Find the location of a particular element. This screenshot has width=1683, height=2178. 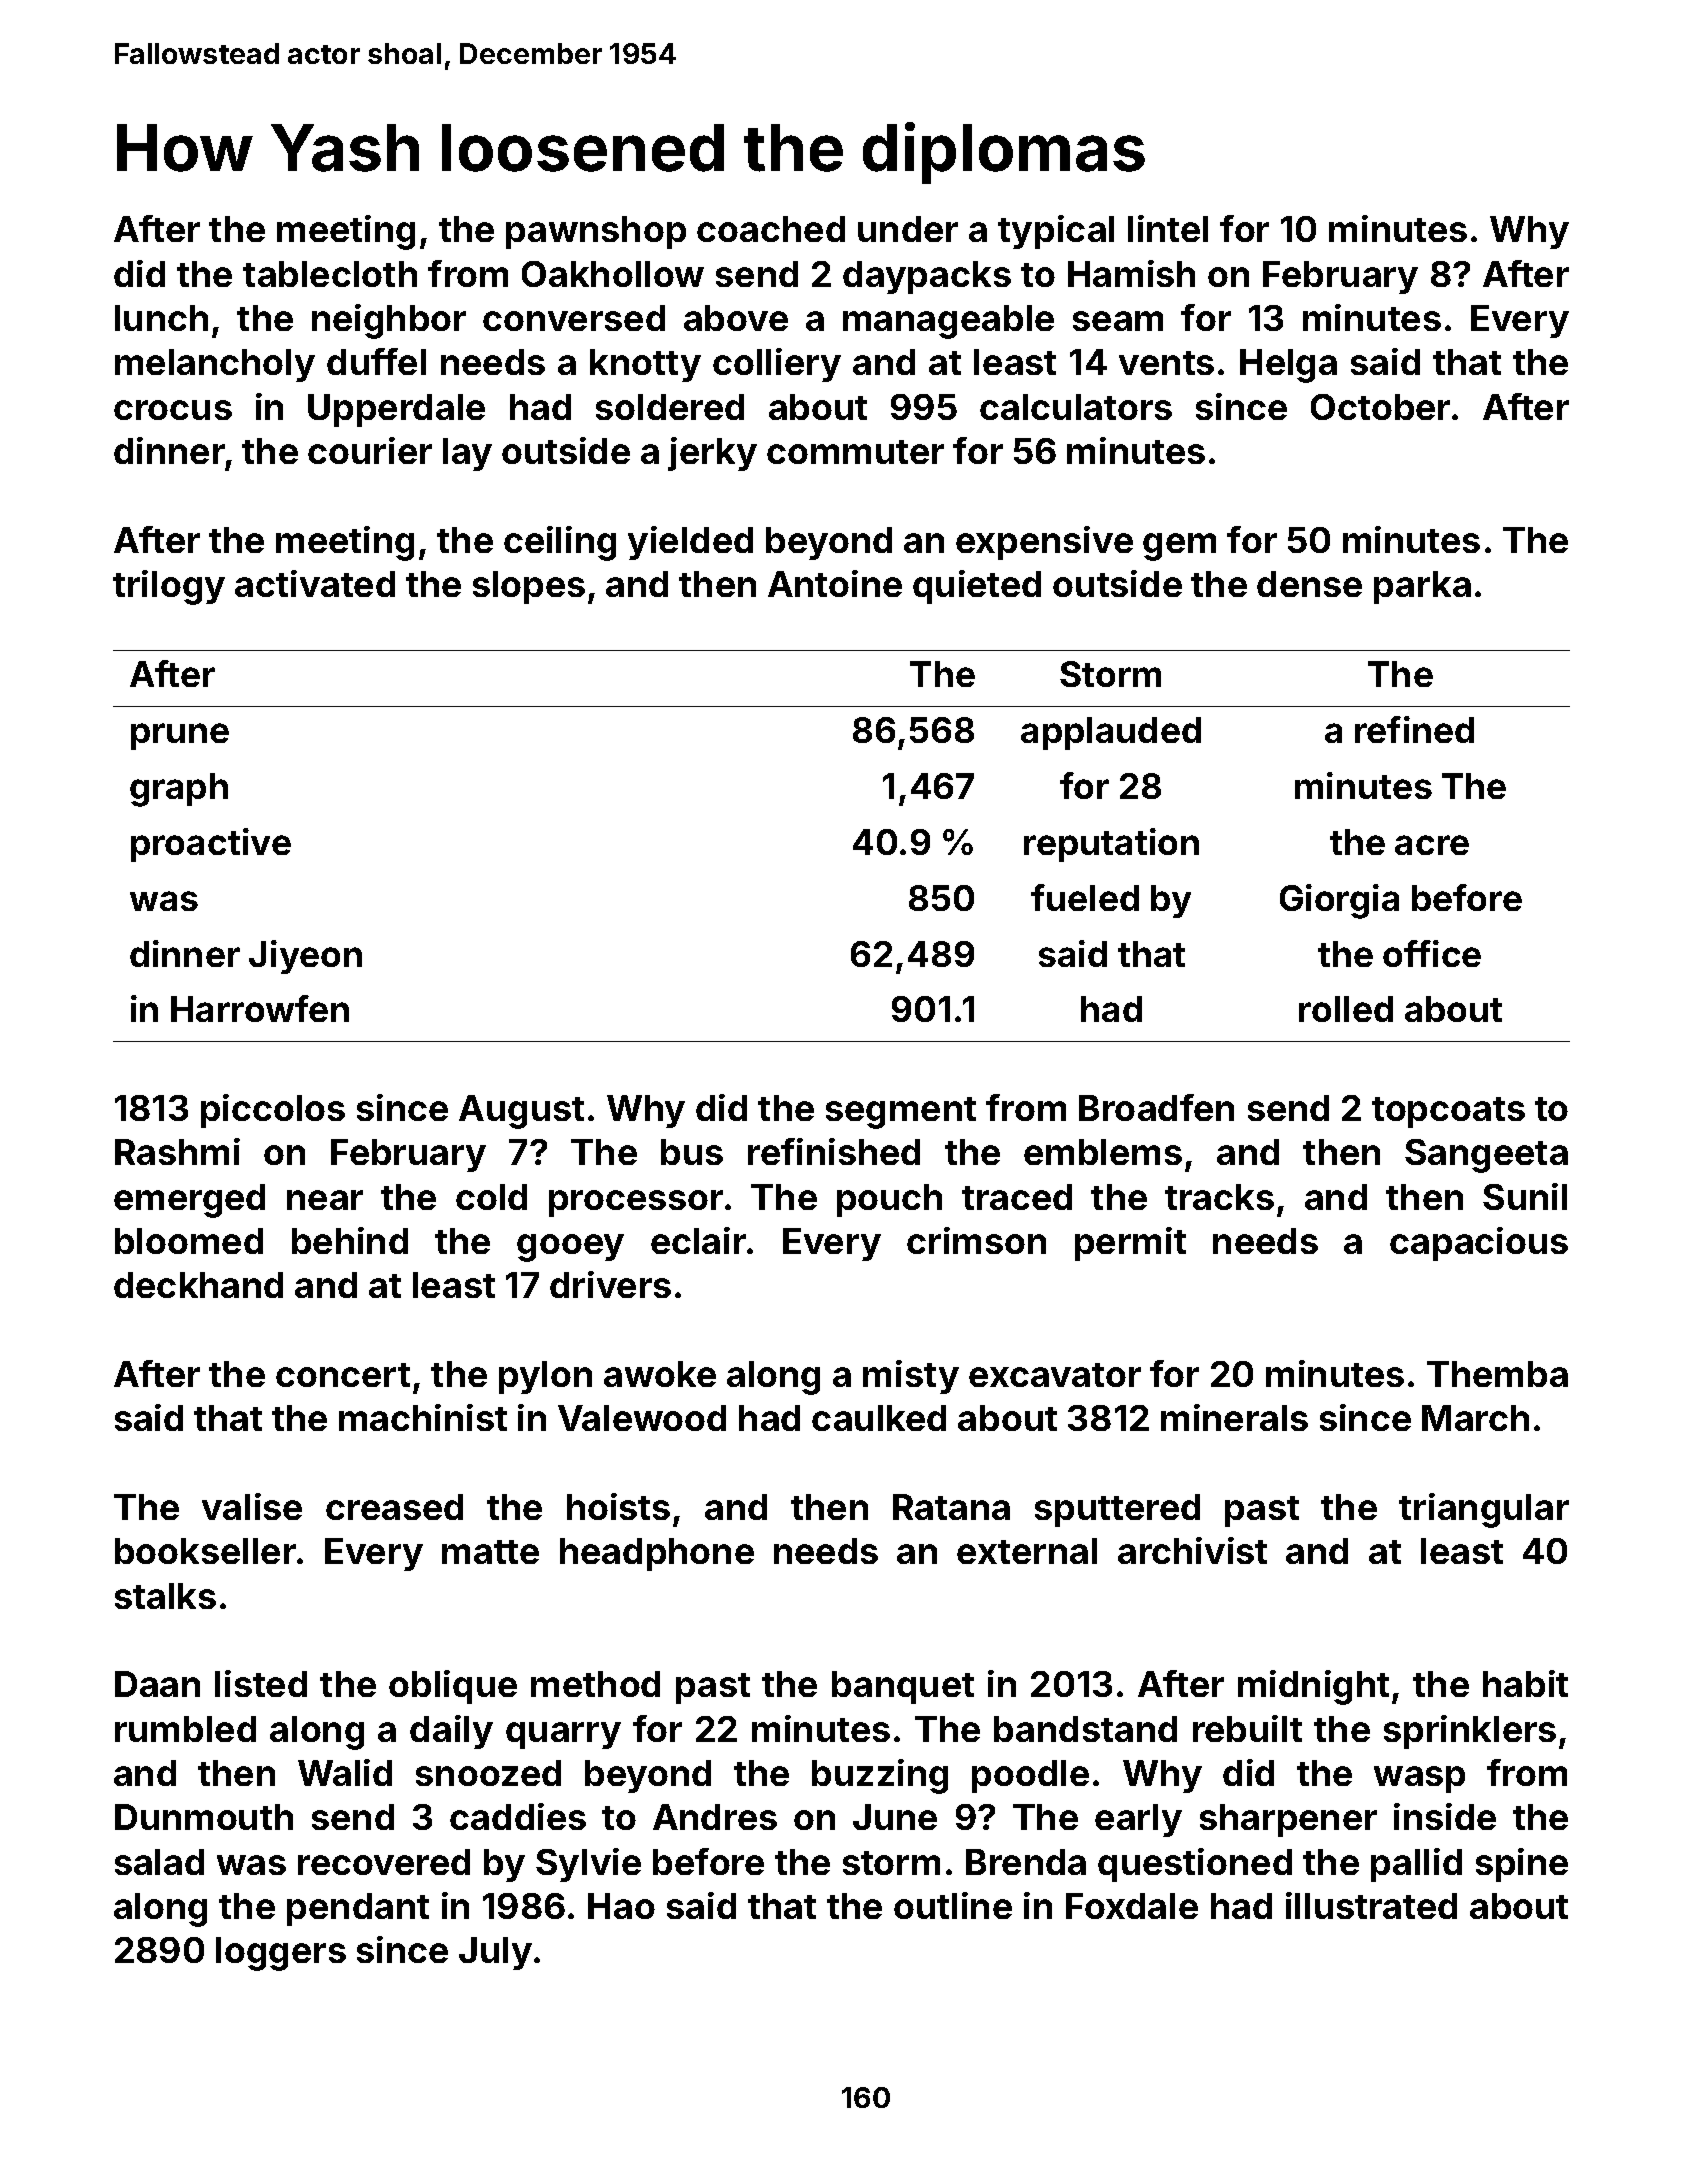

October is located at coordinates (1380, 407).
